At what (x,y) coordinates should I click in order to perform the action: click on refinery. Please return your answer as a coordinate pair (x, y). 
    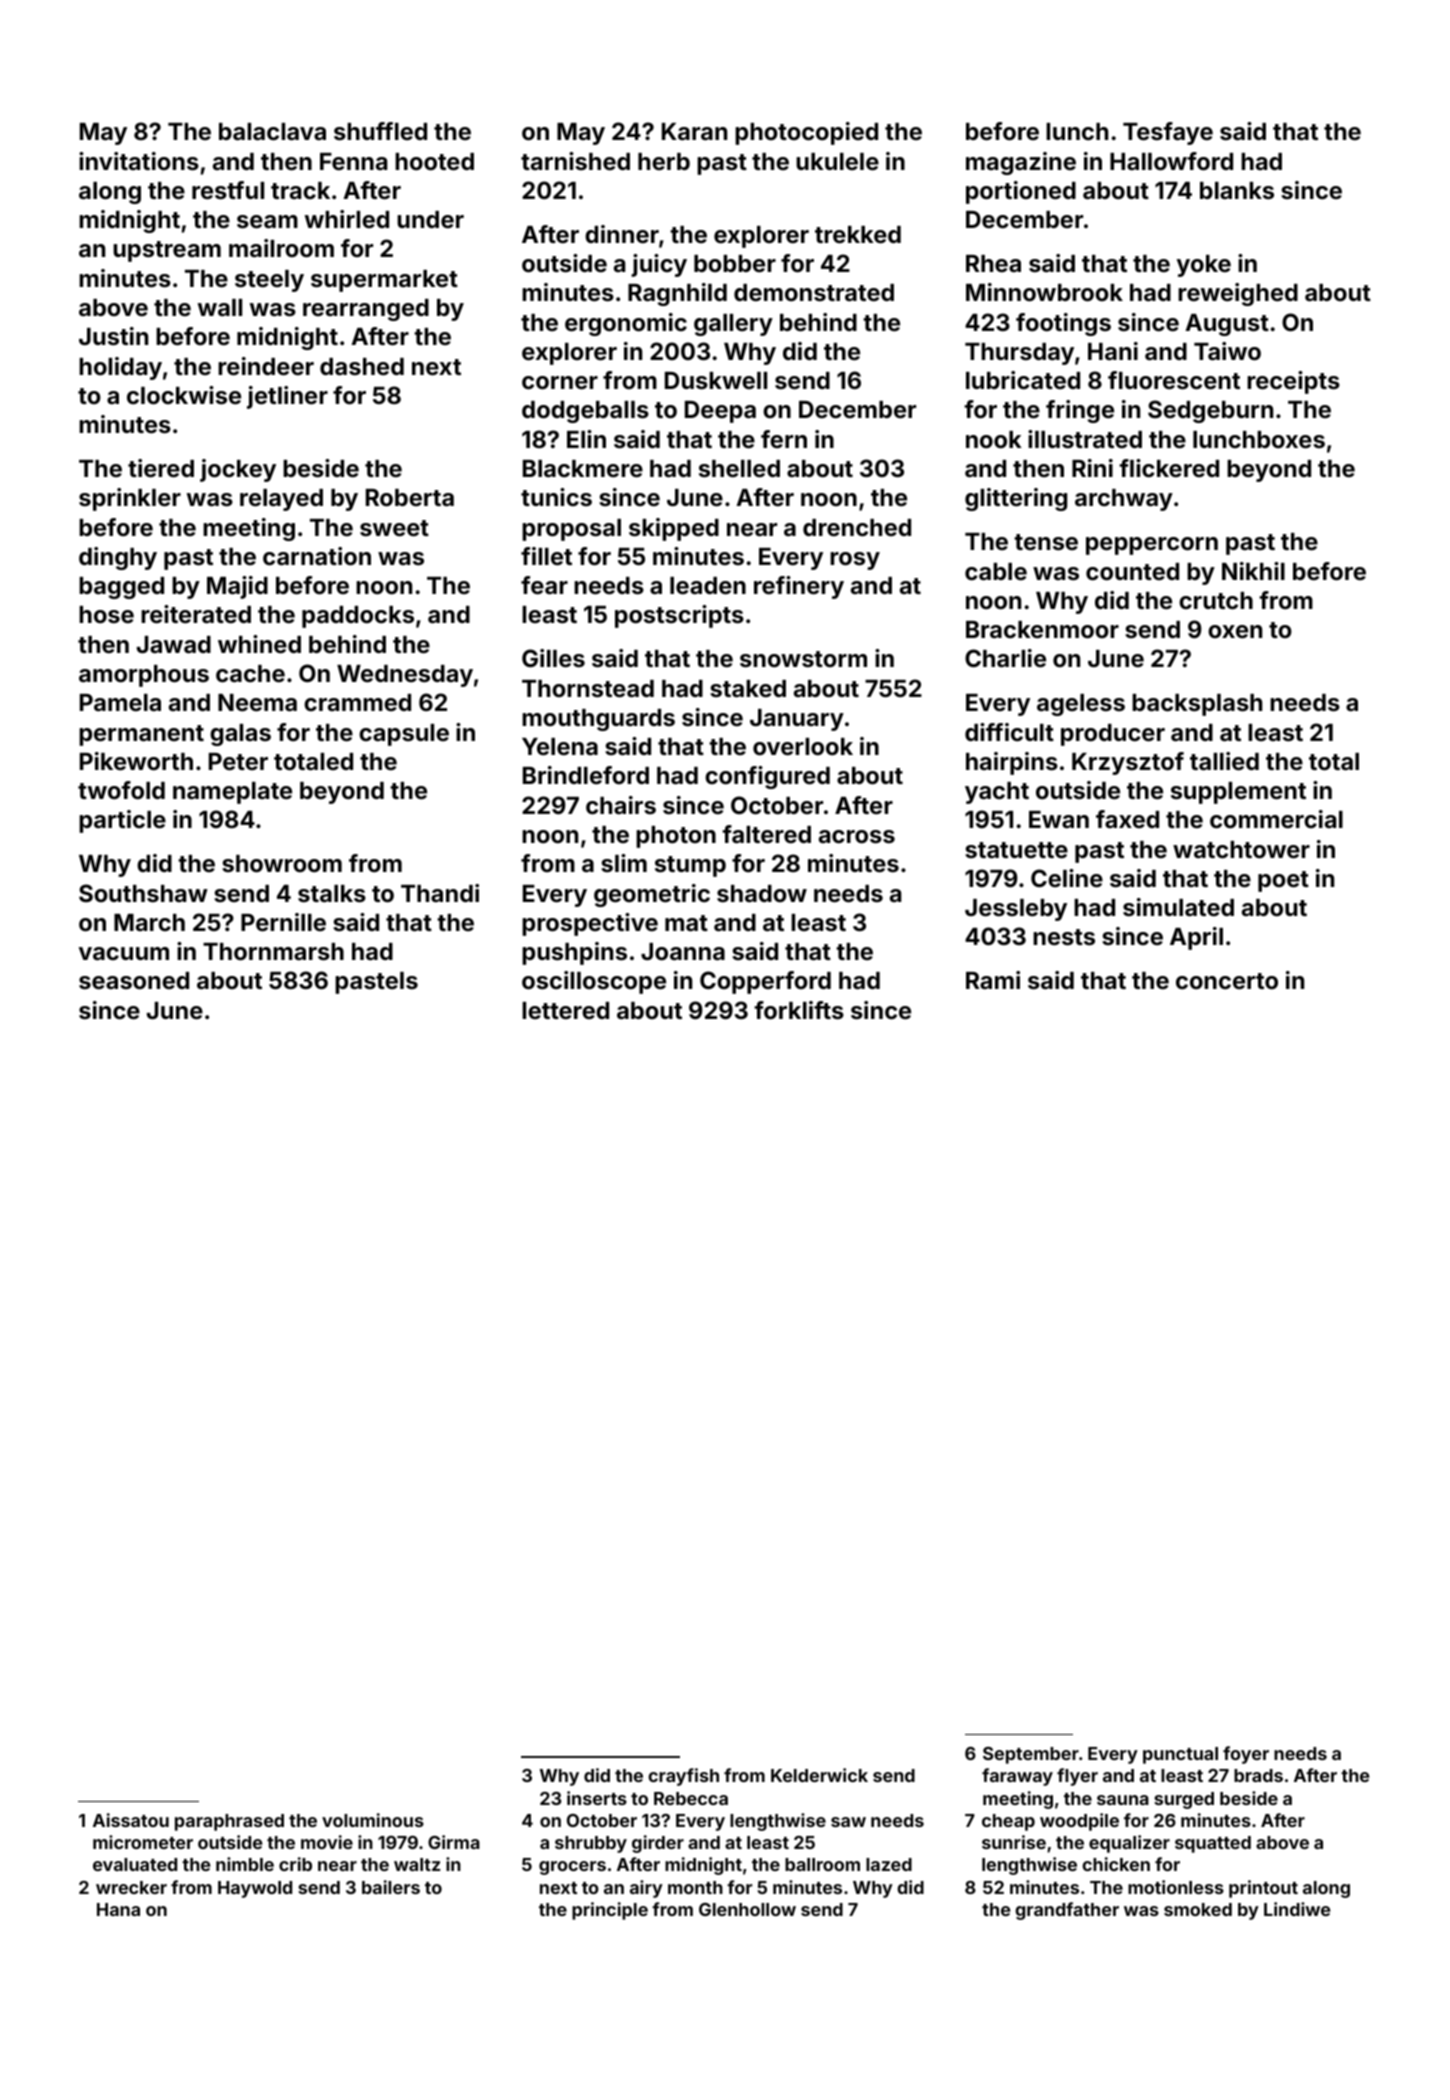
    Looking at the image, I should click on (799, 587).
